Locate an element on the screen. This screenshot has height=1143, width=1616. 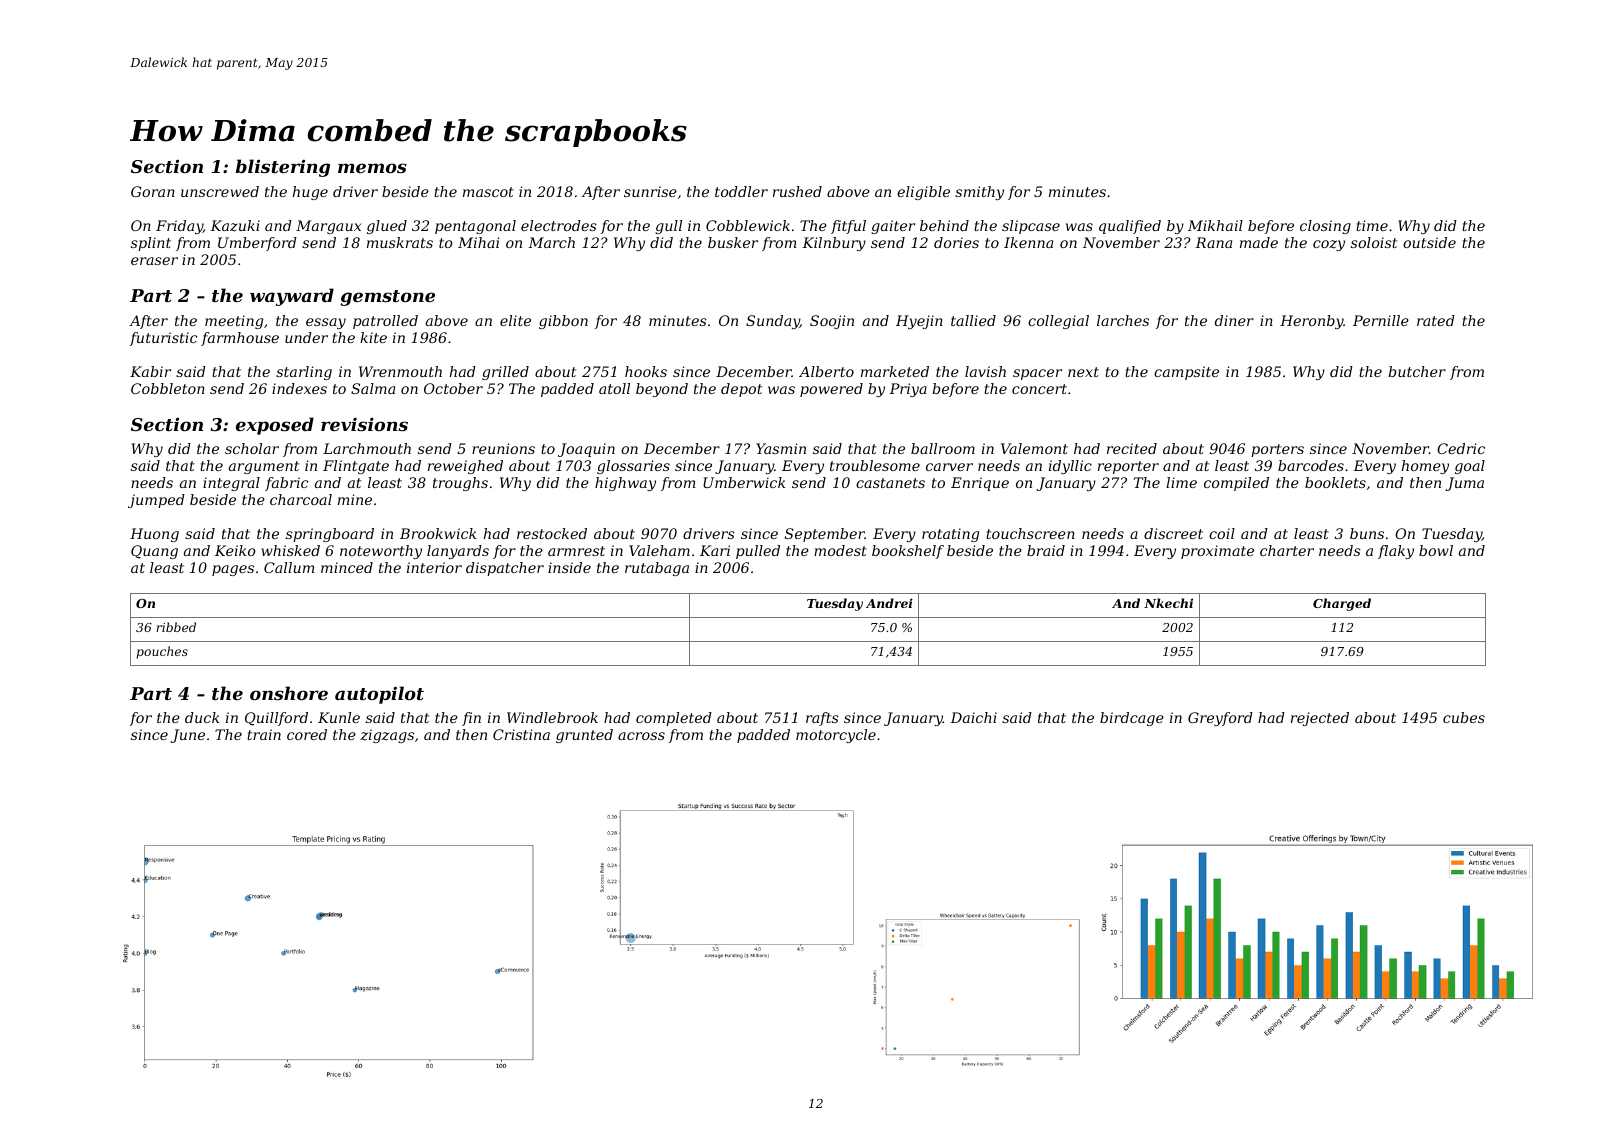
gull is located at coordinates (668, 227).
